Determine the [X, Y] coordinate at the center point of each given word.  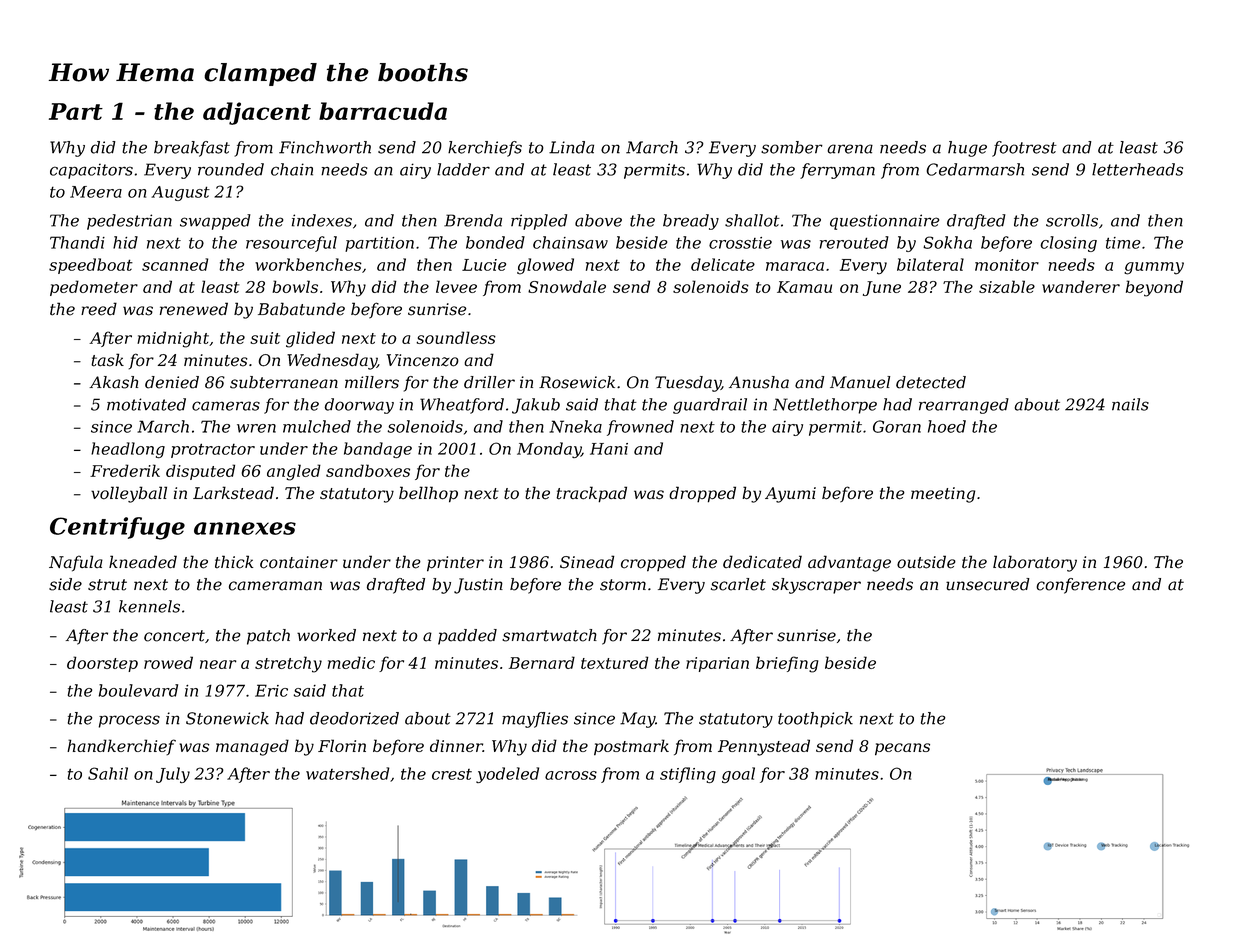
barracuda [383, 111]
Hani [609, 449]
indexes [322, 220]
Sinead [587, 562]
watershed [348, 773]
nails [1130, 404]
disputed [200, 472]
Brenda [473, 220]
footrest [1024, 149]
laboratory [1035, 563]
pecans [902, 749]
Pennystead [764, 747]
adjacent [257, 113]
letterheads [1137, 169]
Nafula [76, 563]
